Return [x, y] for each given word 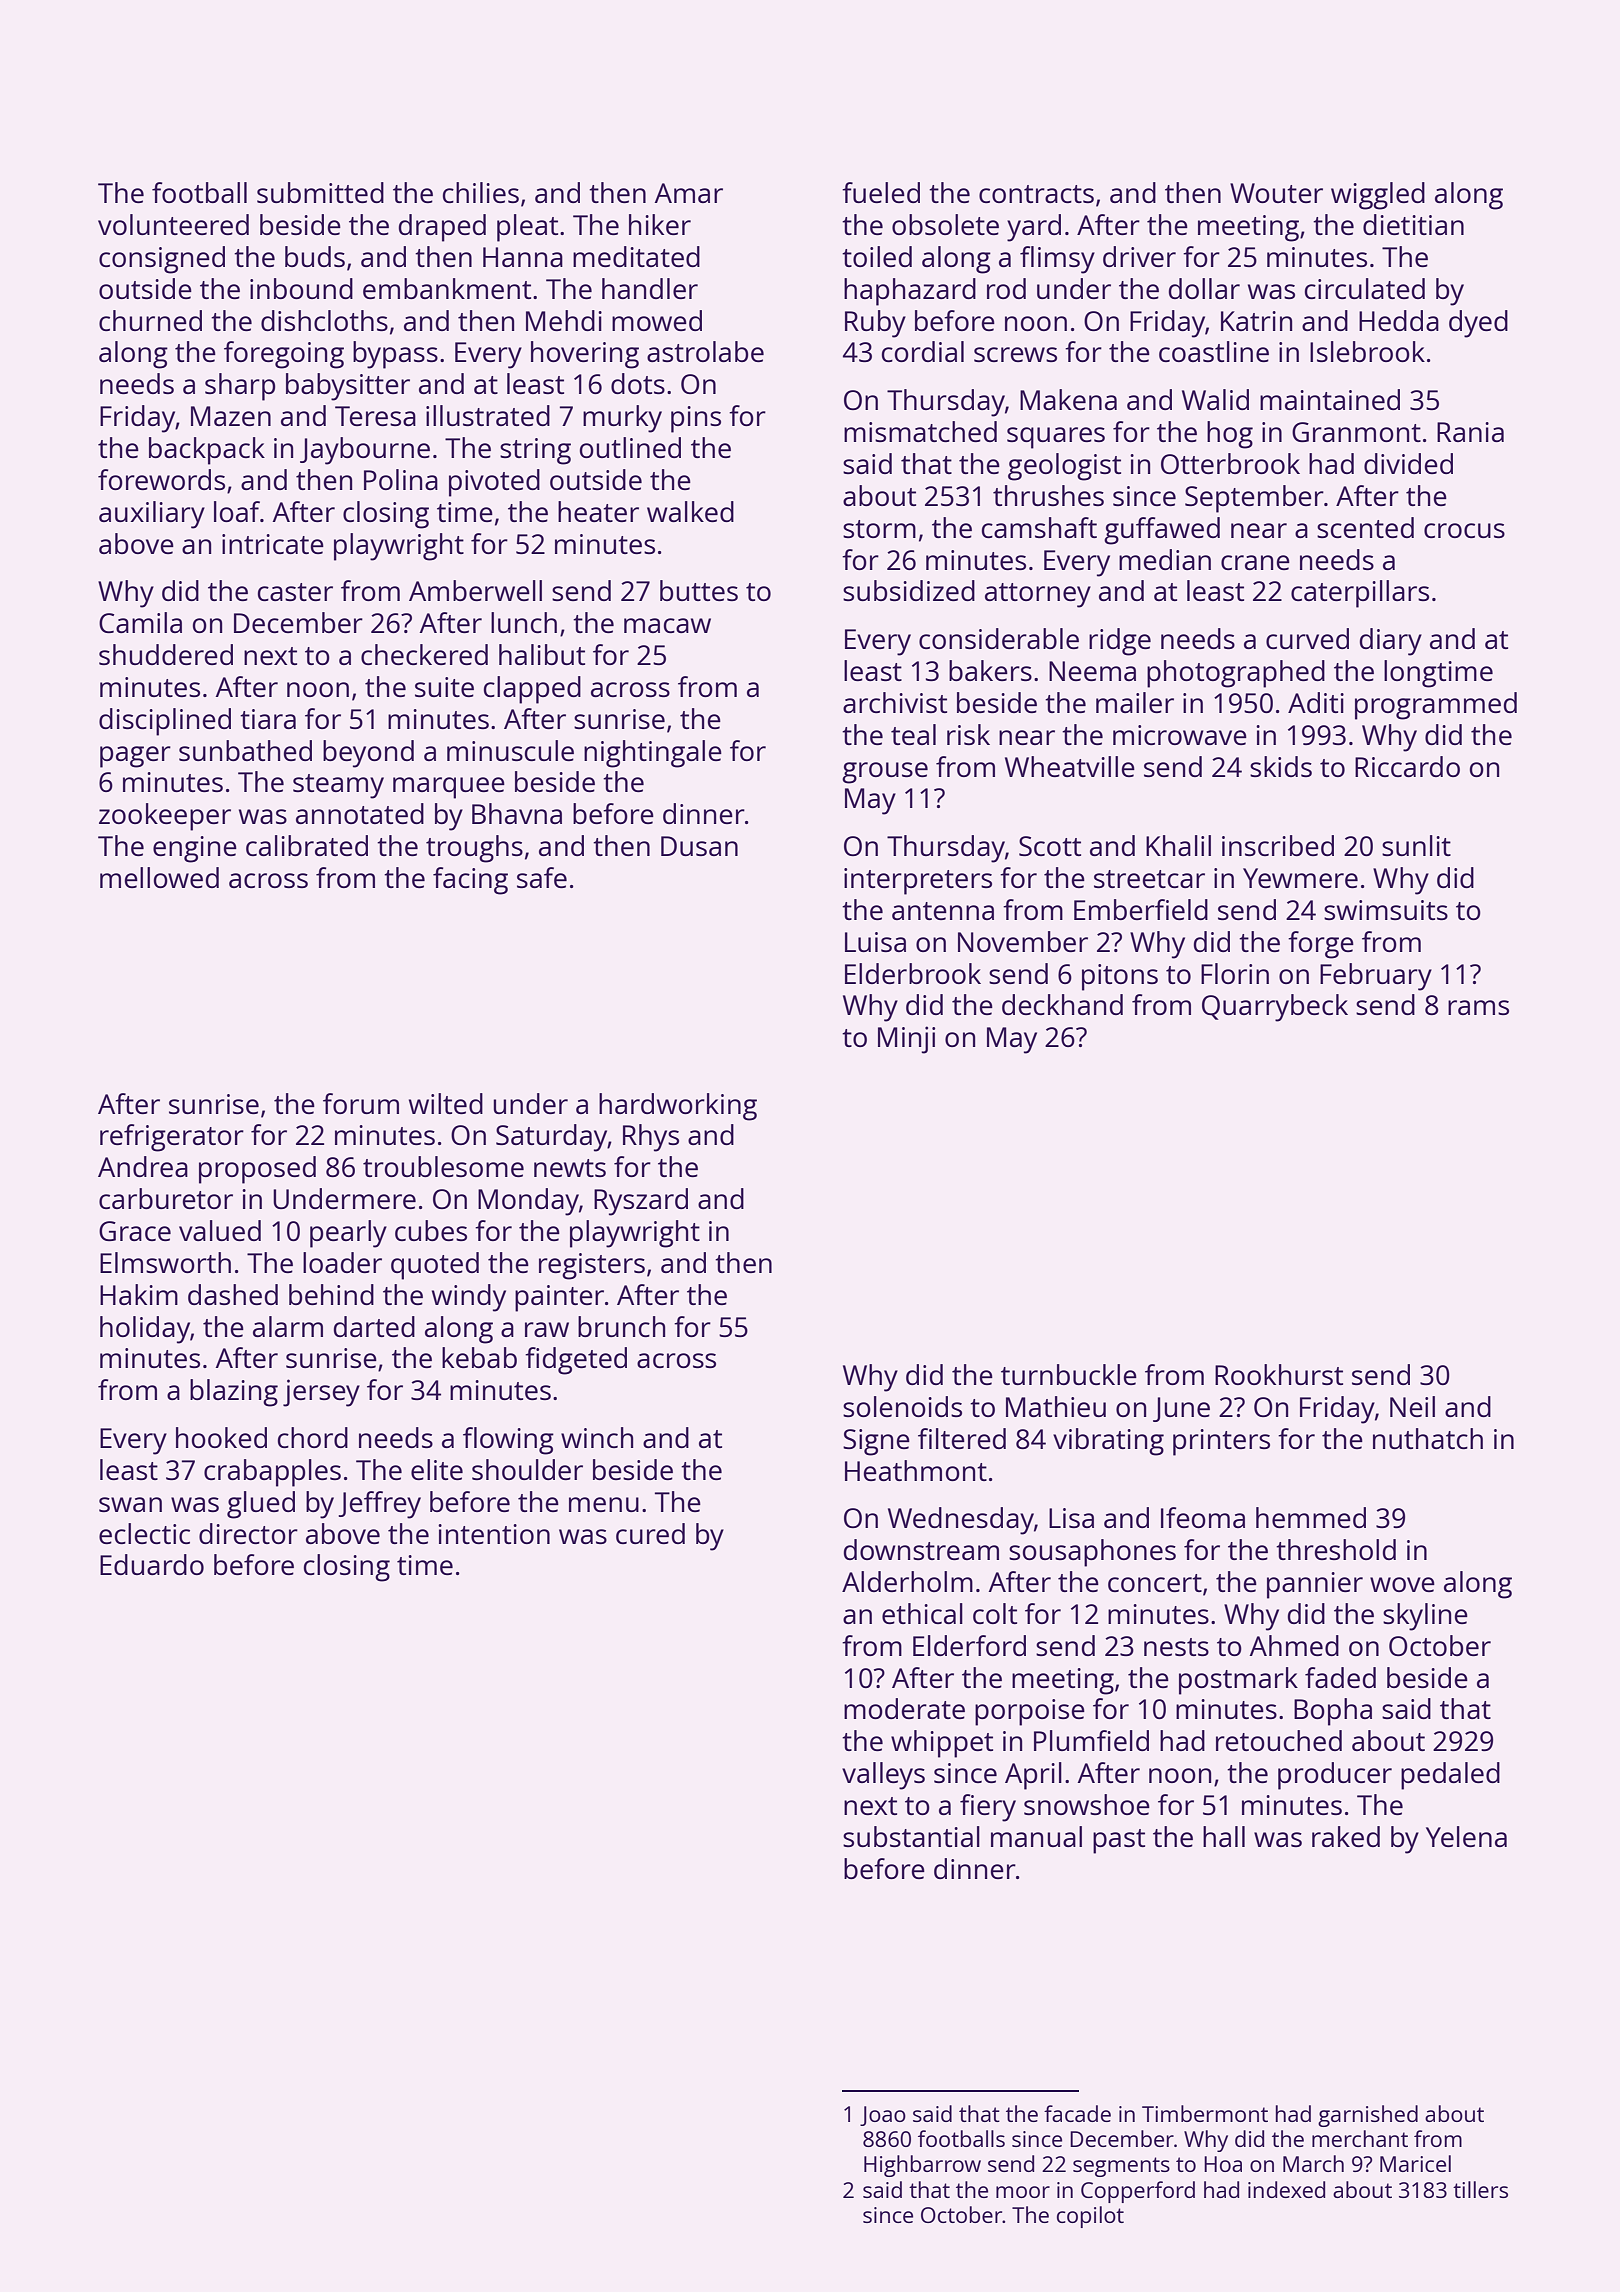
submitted [320, 192]
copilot [1090, 2217]
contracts [1036, 194]
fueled [881, 192]
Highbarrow [922, 2166]
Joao [883, 2116]
